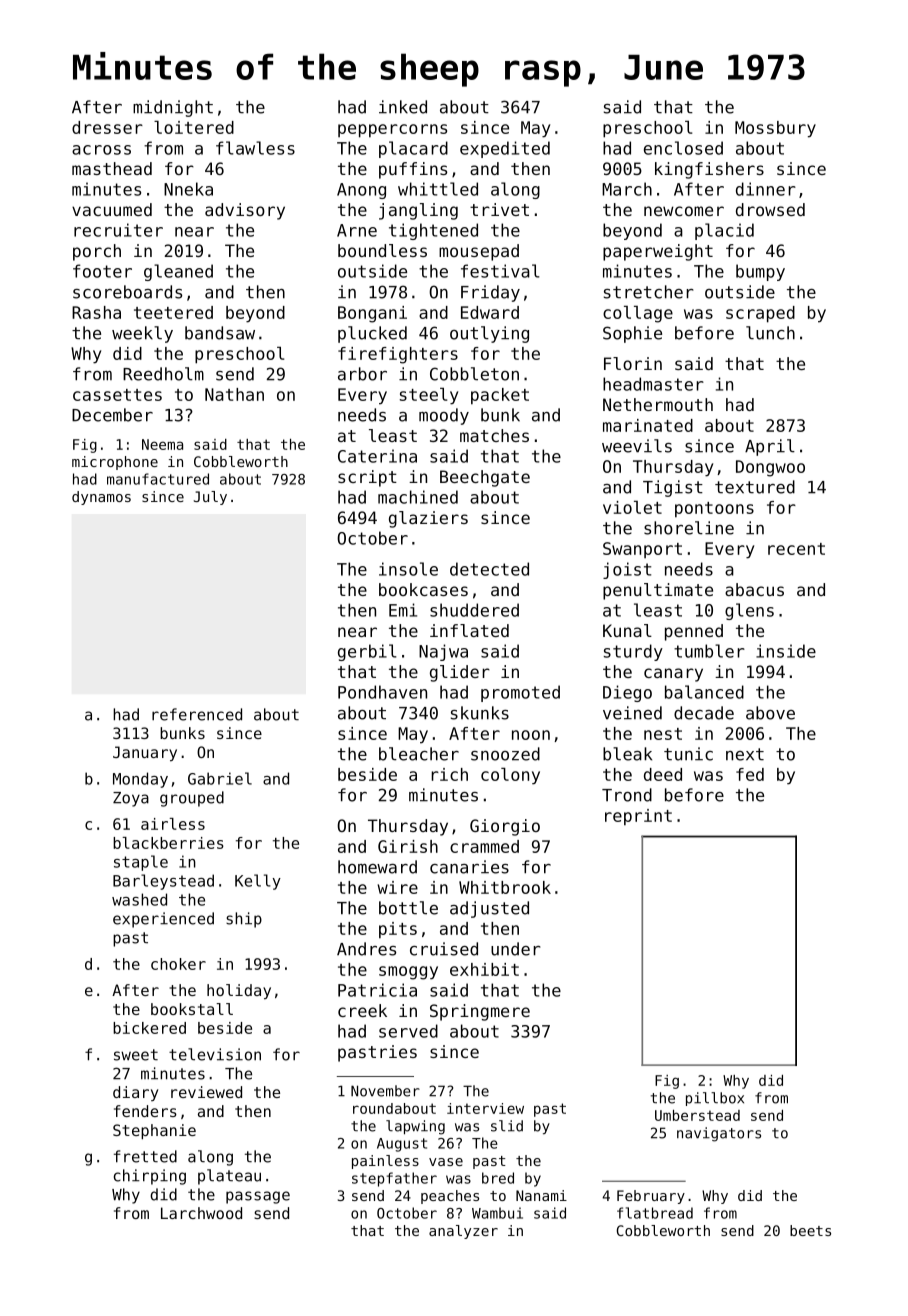 This page has height=1316, width=908. I want to click on Mossbury, so click(775, 129).
